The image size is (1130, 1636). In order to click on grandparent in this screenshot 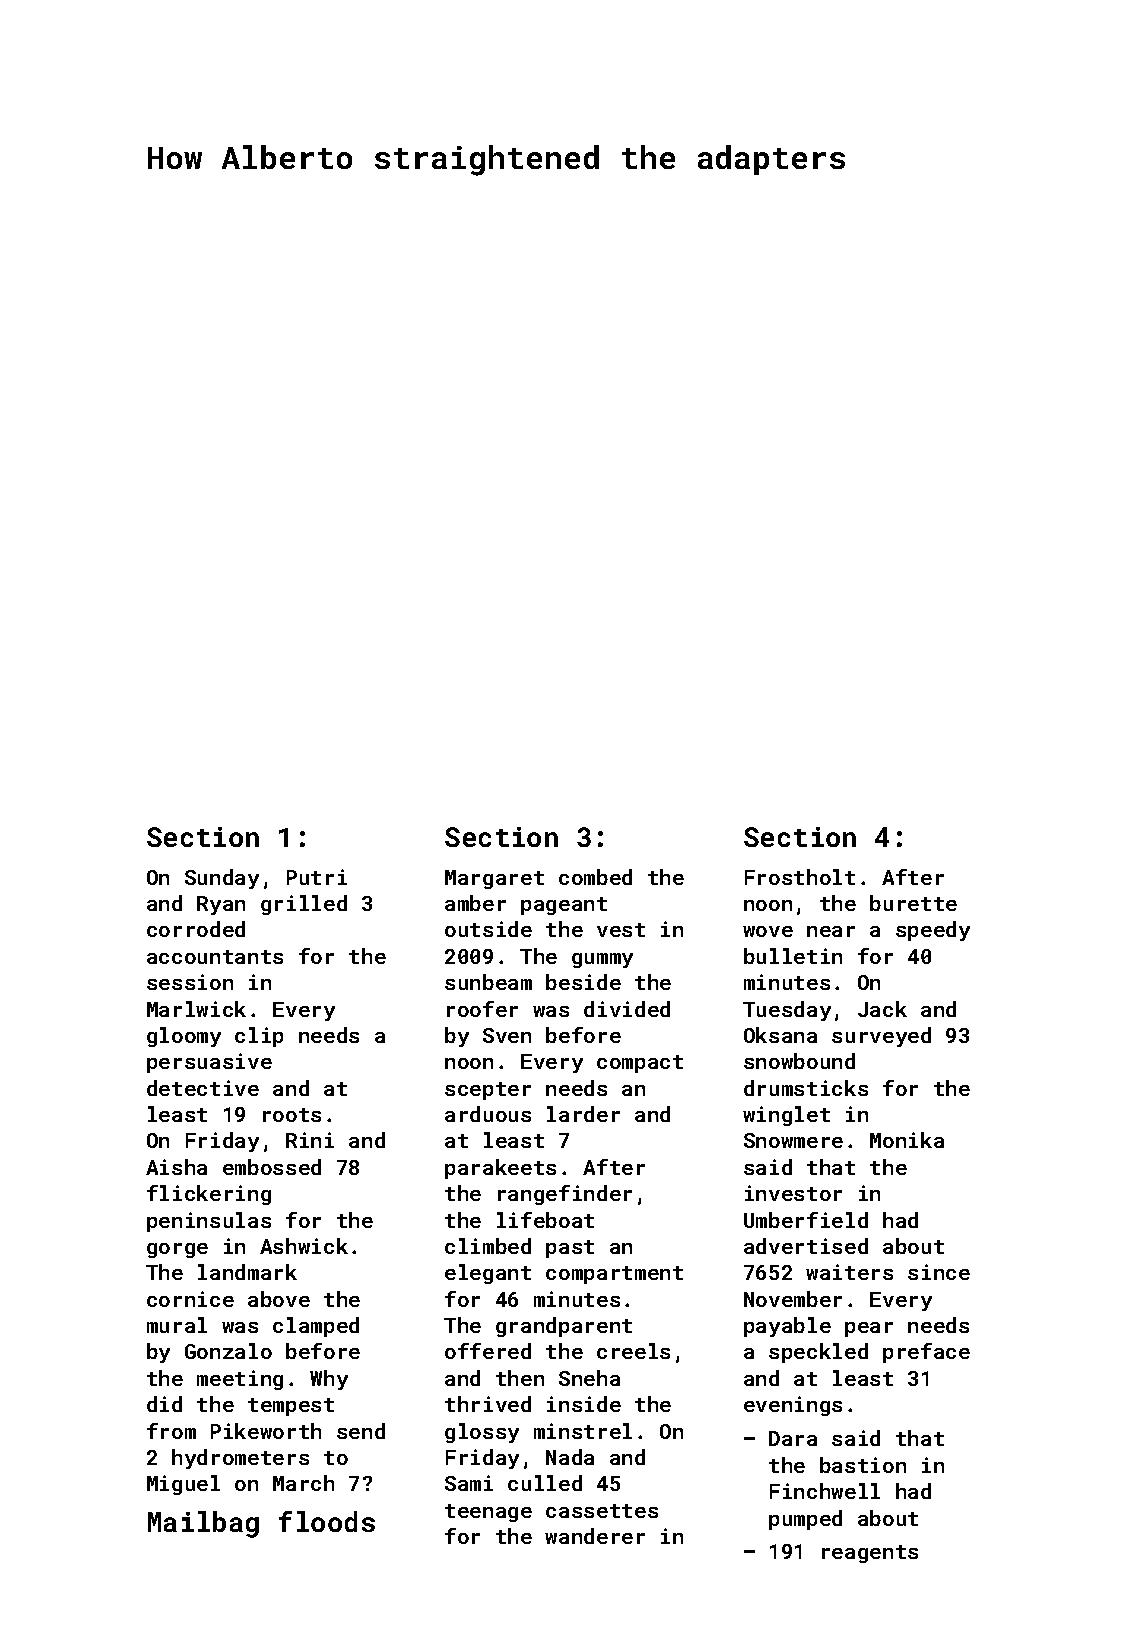, I will do `click(564, 1327)`.
